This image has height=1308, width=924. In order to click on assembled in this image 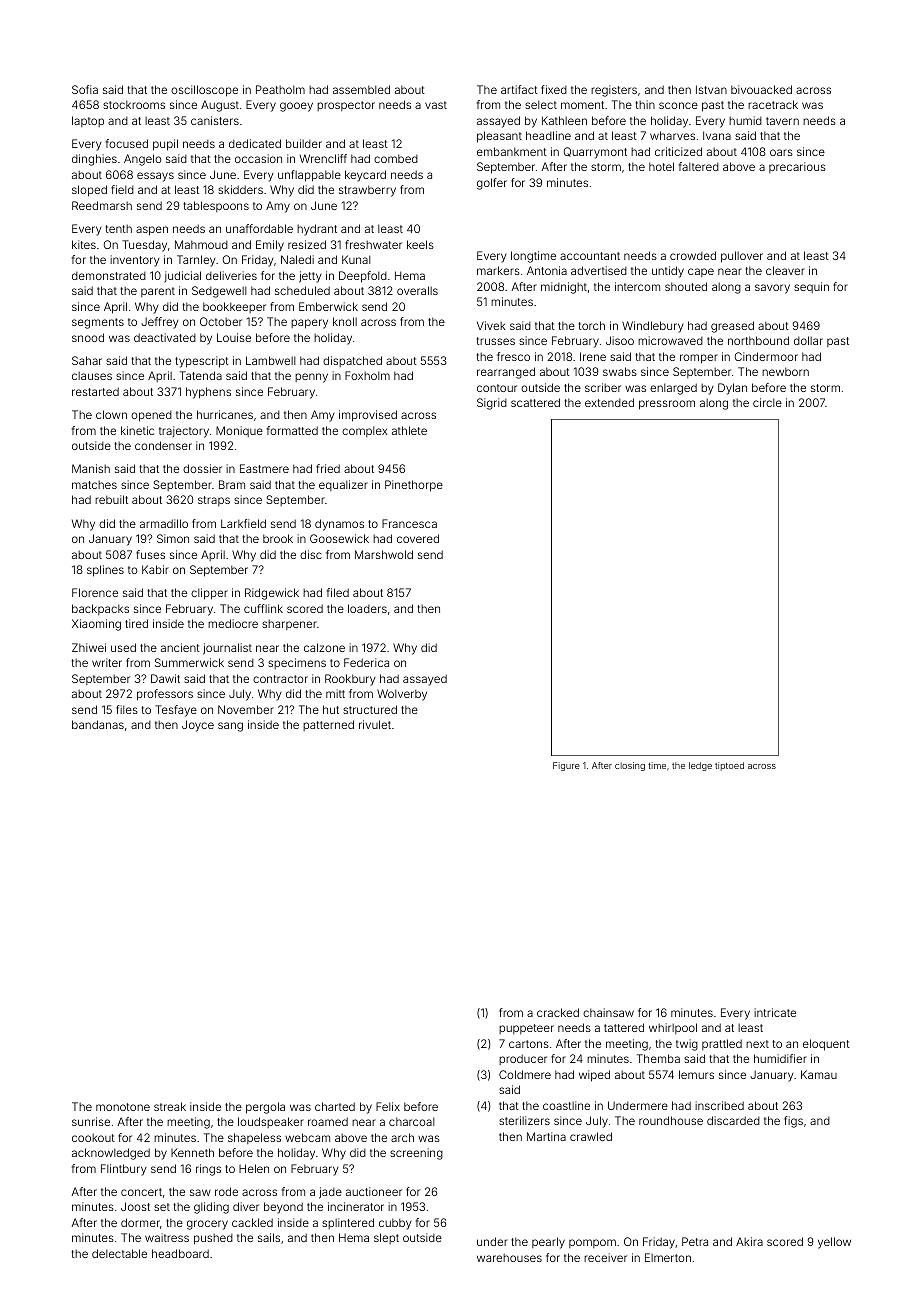, I will do `click(361, 89)`.
